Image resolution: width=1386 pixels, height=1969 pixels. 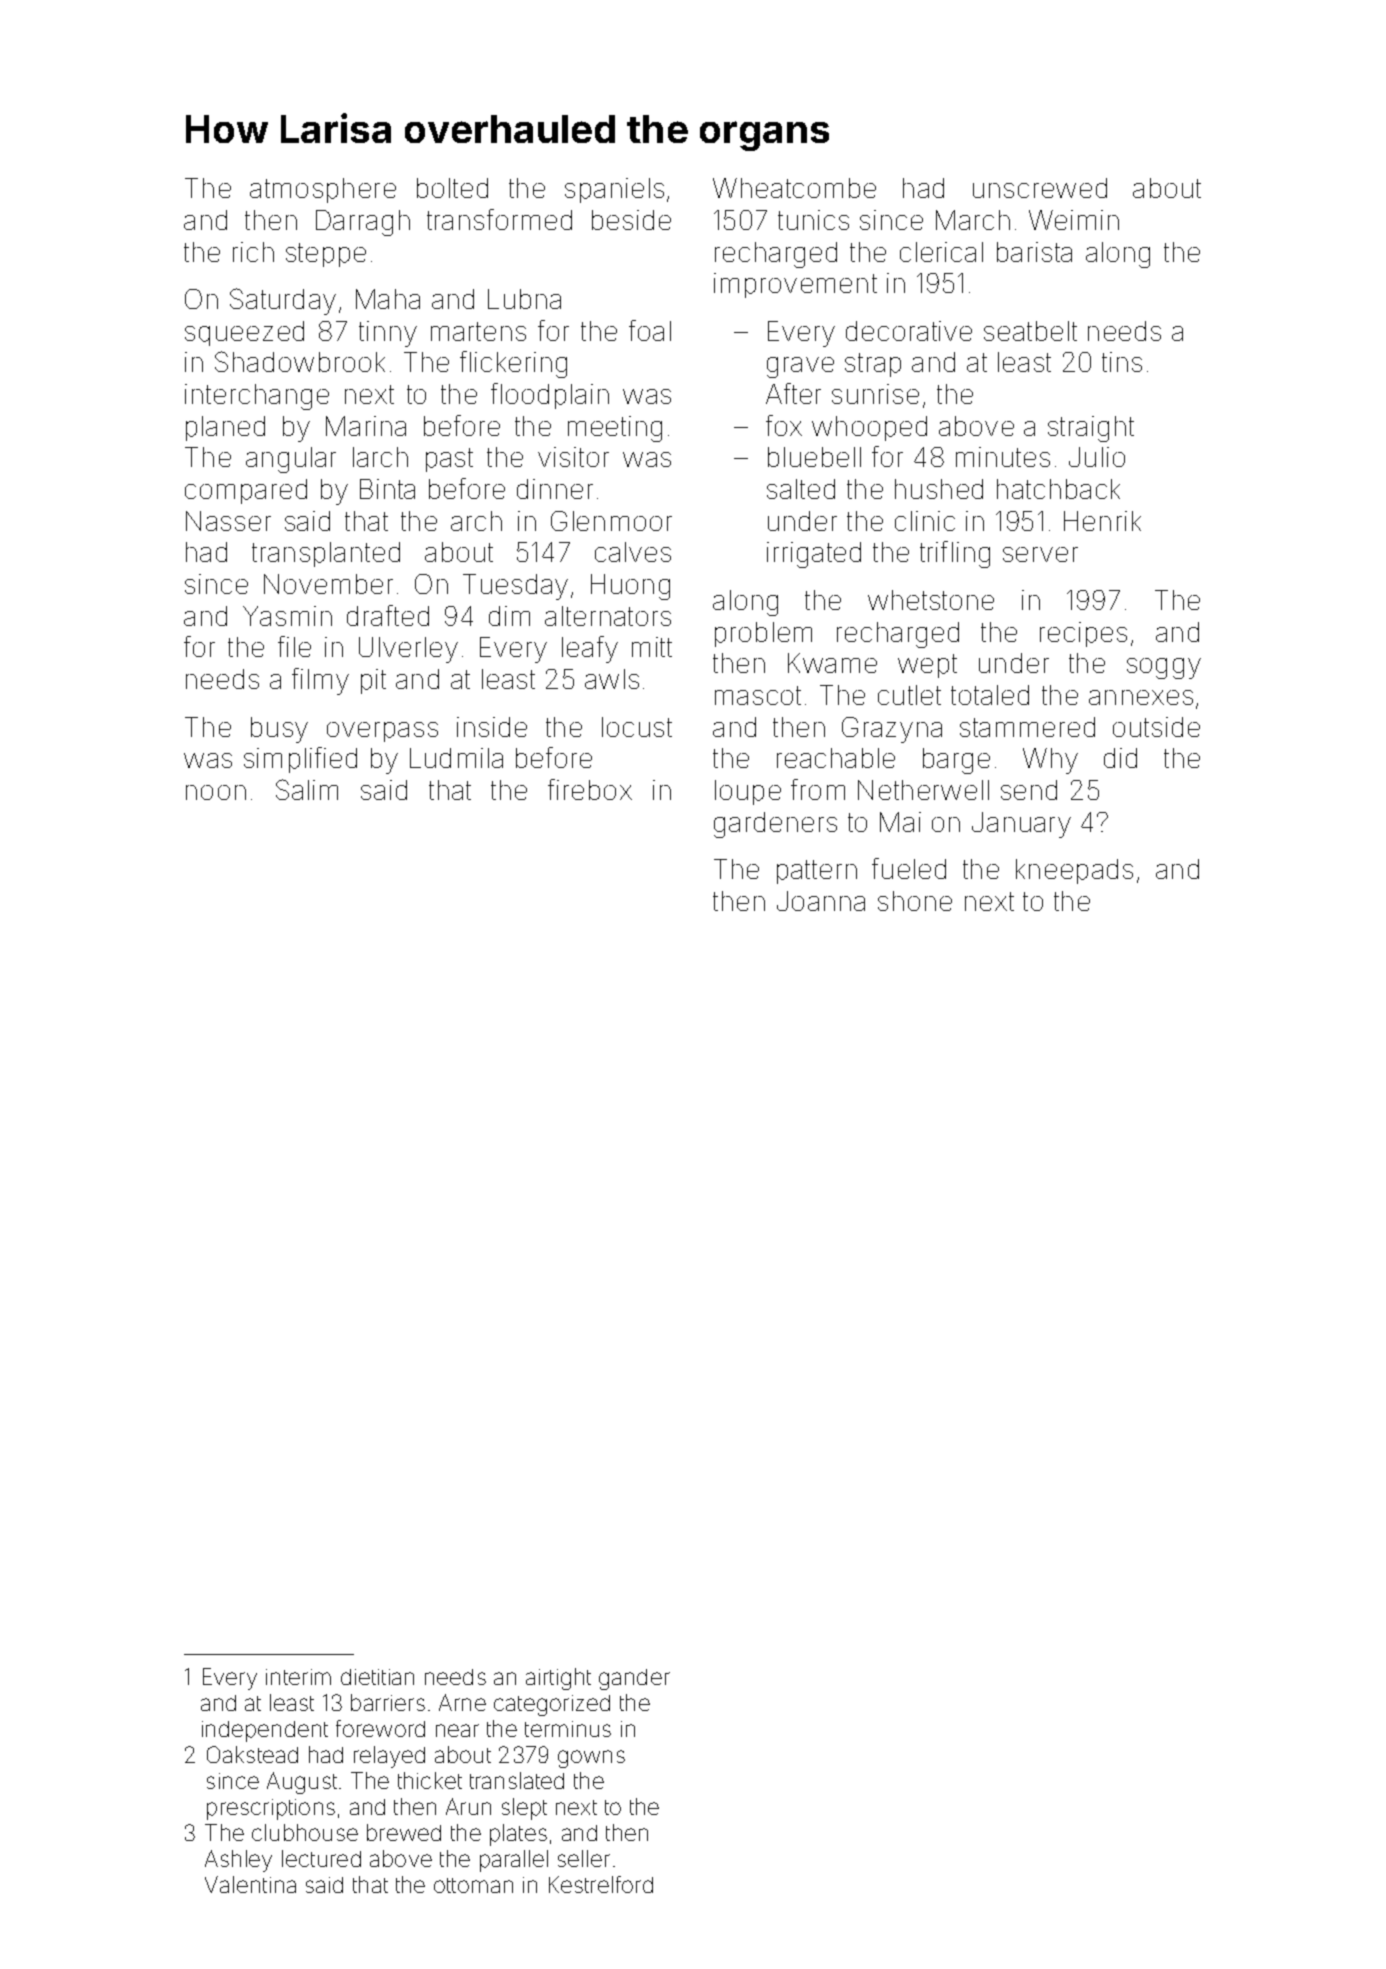 I want to click on Wheatcombe, so click(x=794, y=188).
